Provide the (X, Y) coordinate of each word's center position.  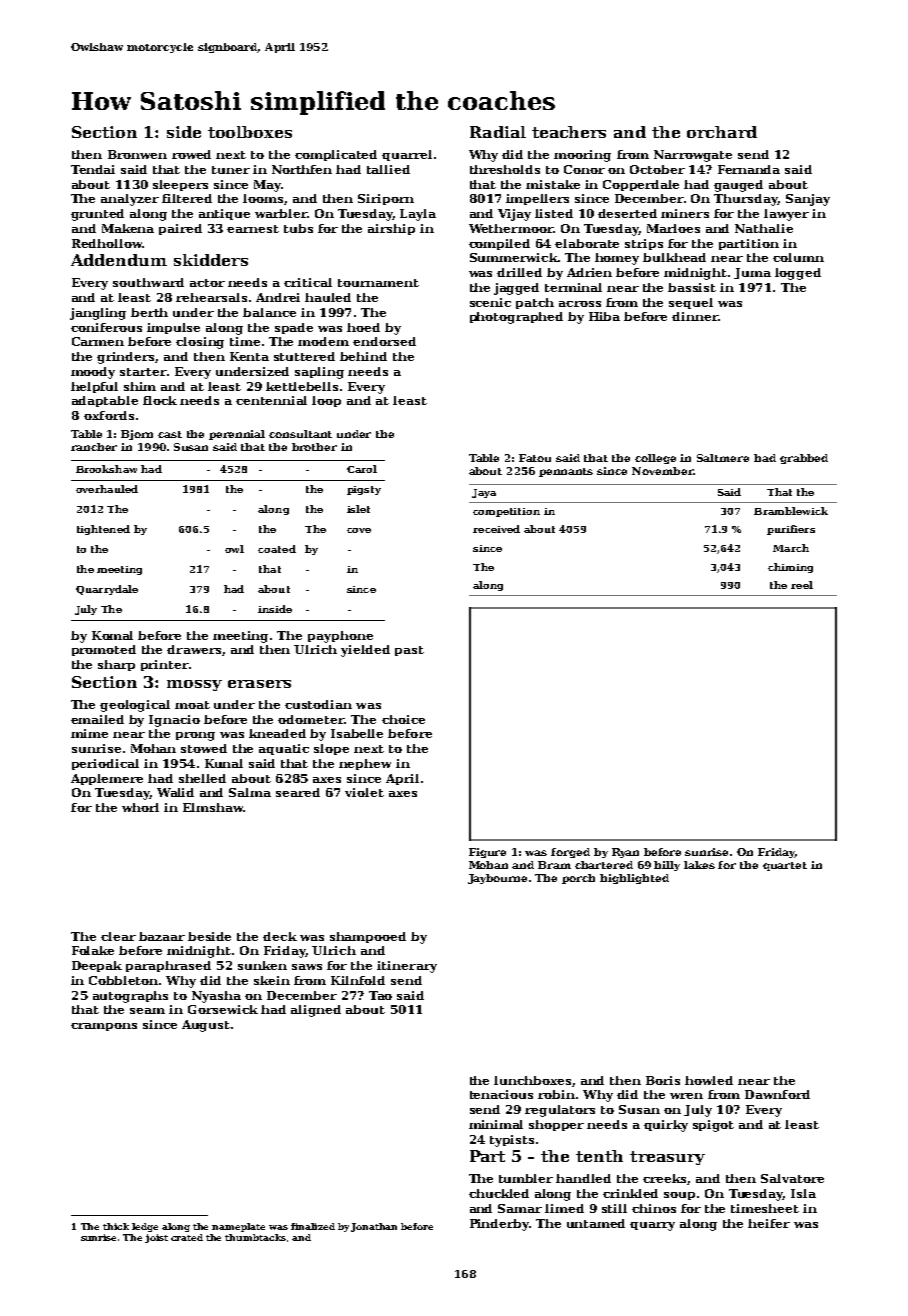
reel (802, 585)
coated (277, 549)
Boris (663, 1080)
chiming (790, 568)
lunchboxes (532, 1080)
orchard (722, 132)
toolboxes (250, 132)
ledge (145, 1227)
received (496, 529)
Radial (498, 132)
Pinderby (499, 1225)
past (409, 651)
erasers (259, 684)
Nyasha (216, 997)
